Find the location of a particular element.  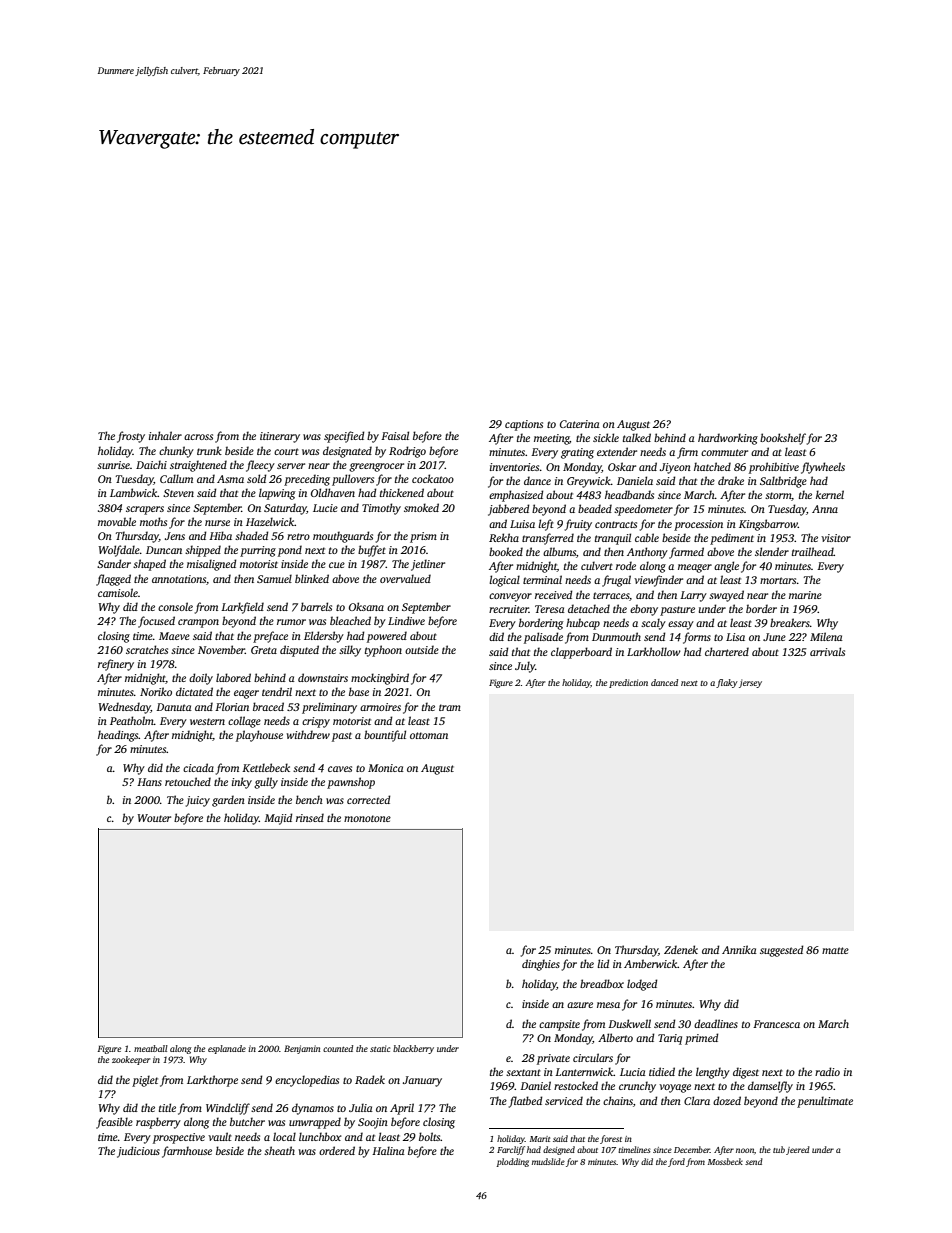

Mossbeck is located at coordinates (725, 1161).
